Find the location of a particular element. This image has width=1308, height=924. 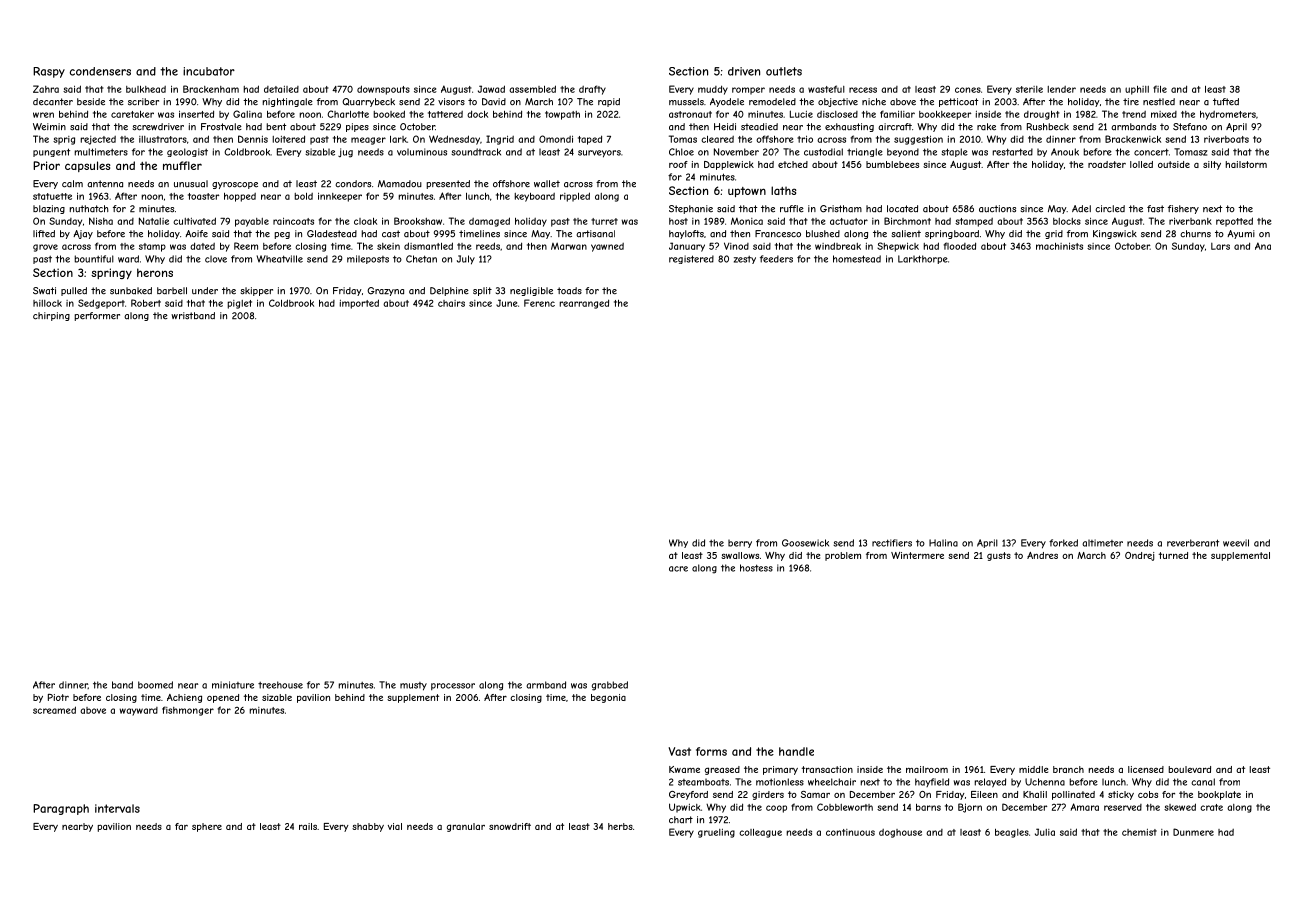

screamed is located at coordinates (54, 710).
